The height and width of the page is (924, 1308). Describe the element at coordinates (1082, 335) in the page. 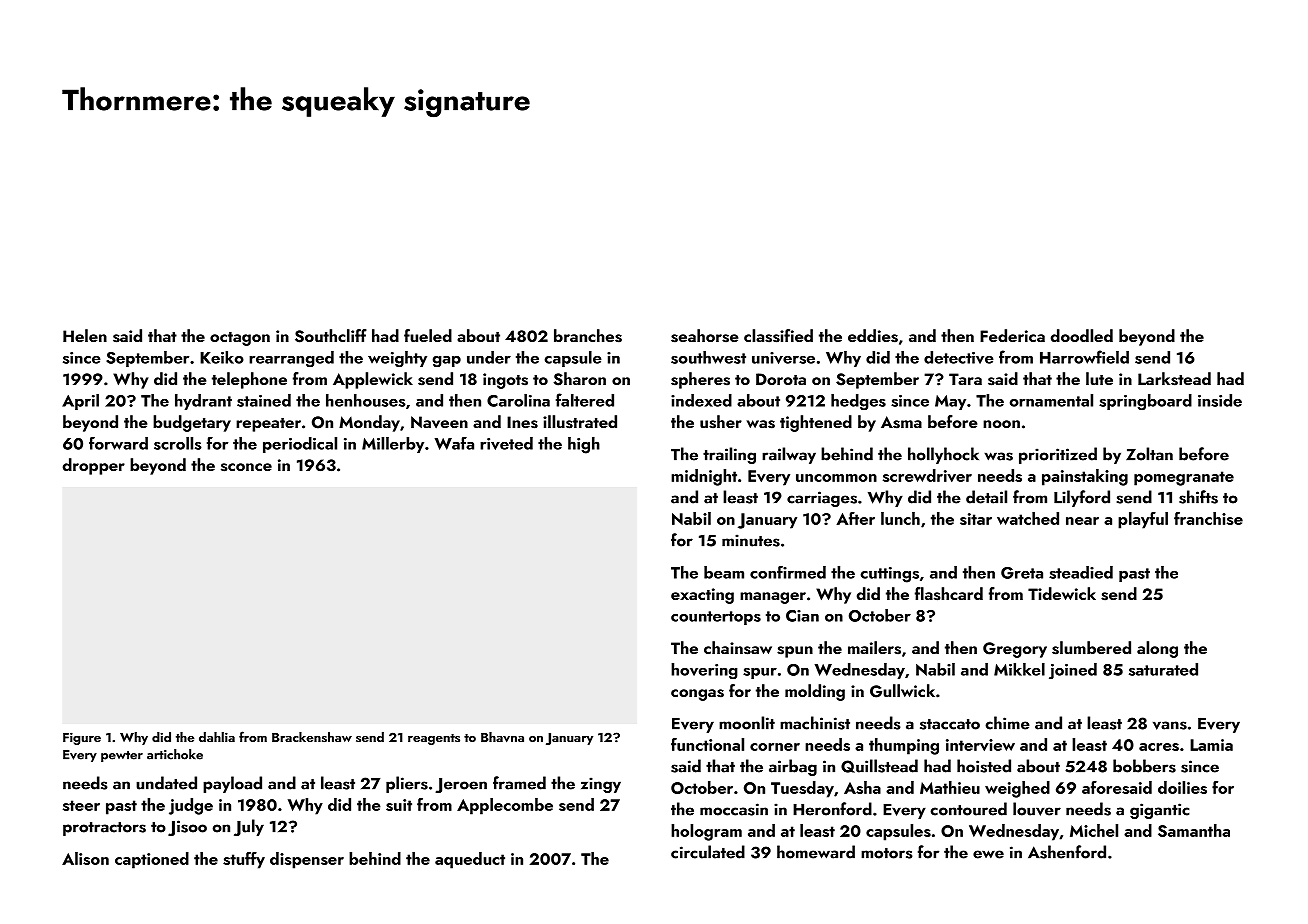

I see `doodled` at that location.
